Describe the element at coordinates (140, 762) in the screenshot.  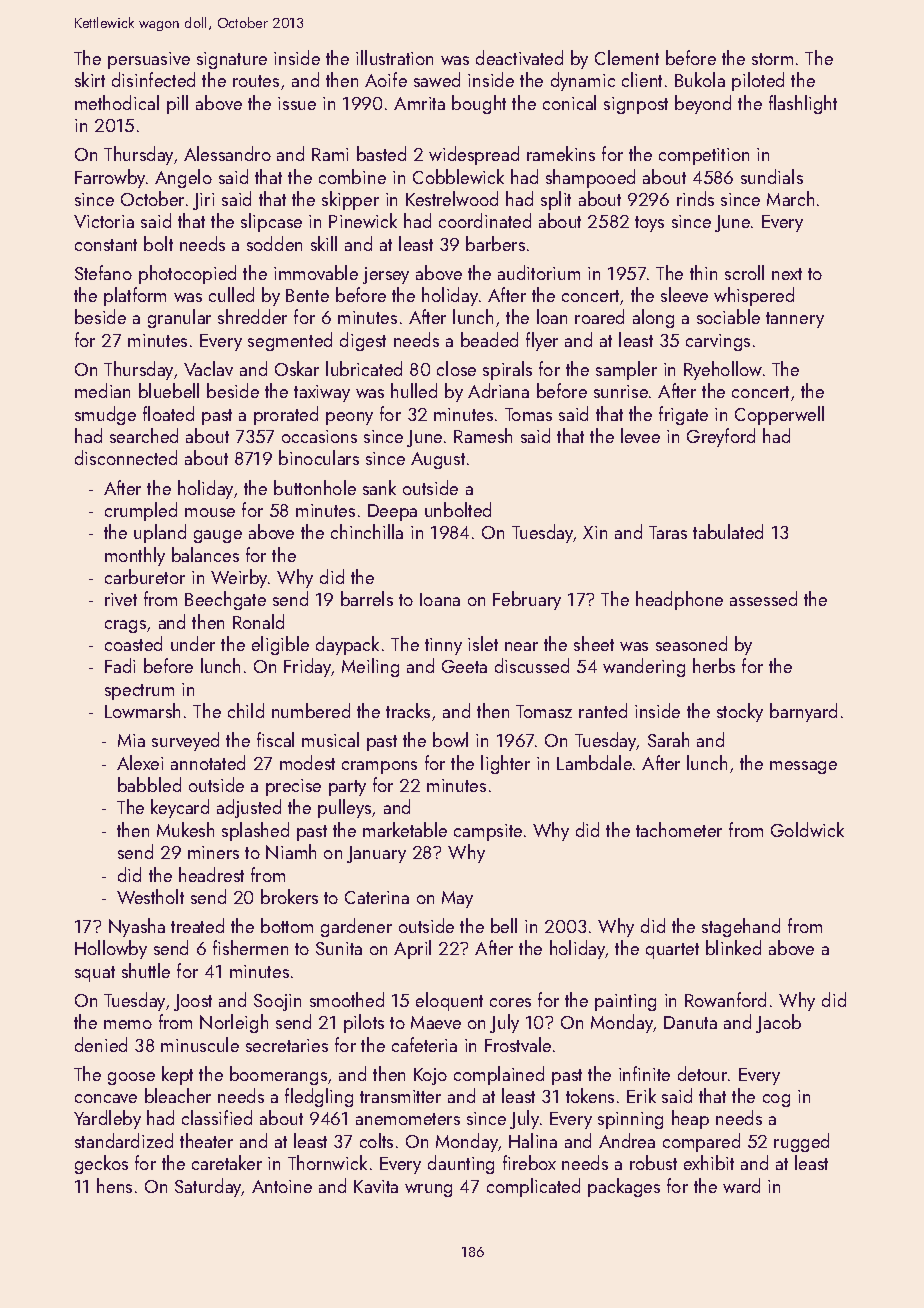
I see `Alexei` at that location.
